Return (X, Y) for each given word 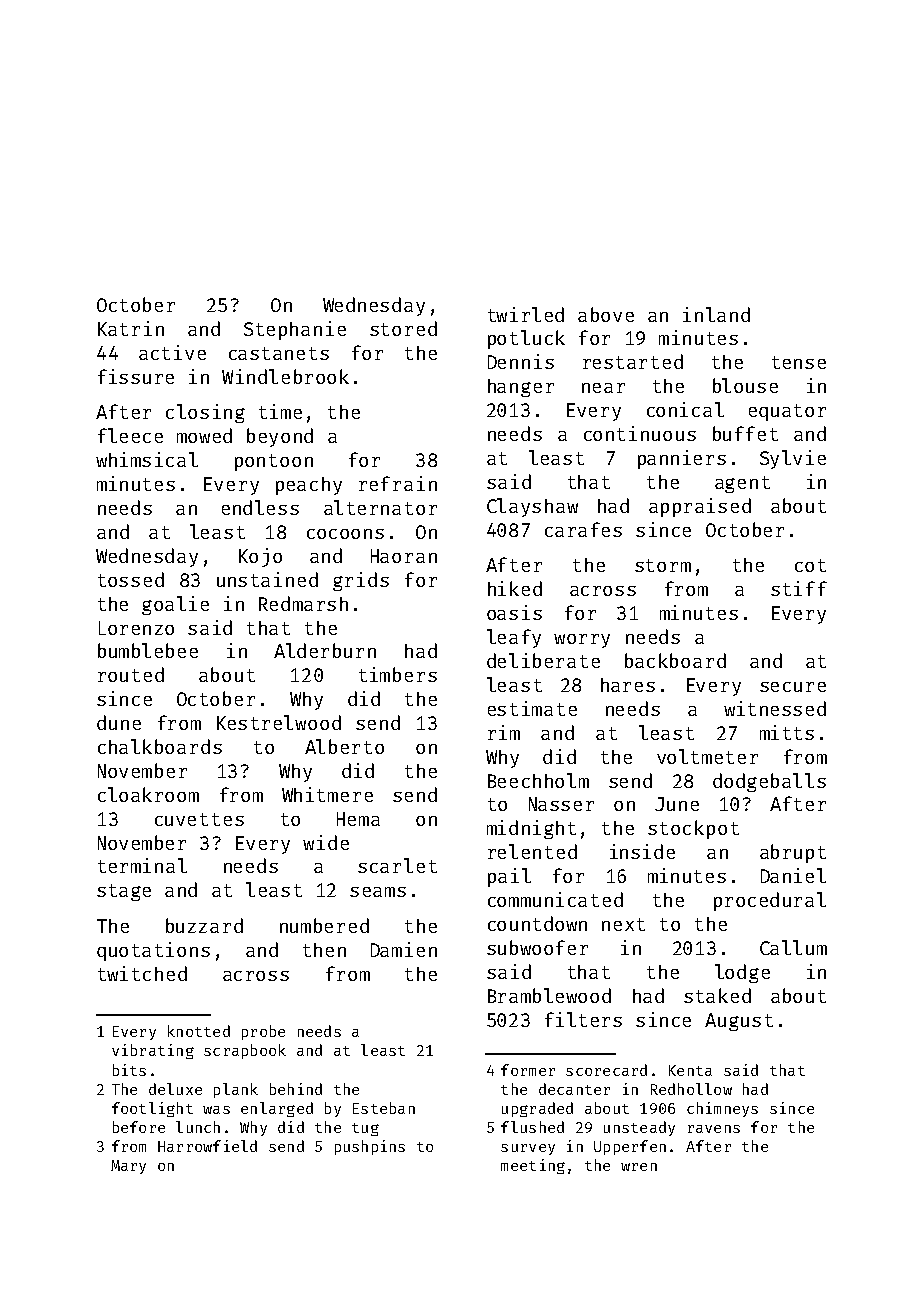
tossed (131, 579)
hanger (521, 388)
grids (361, 581)
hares (628, 685)
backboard (675, 660)
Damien (404, 949)
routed (131, 674)
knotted (199, 1031)
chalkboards (160, 746)
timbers (398, 674)
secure (793, 687)
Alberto (344, 746)
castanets (279, 353)
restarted (633, 361)
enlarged (277, 1109)
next (623, 924)
